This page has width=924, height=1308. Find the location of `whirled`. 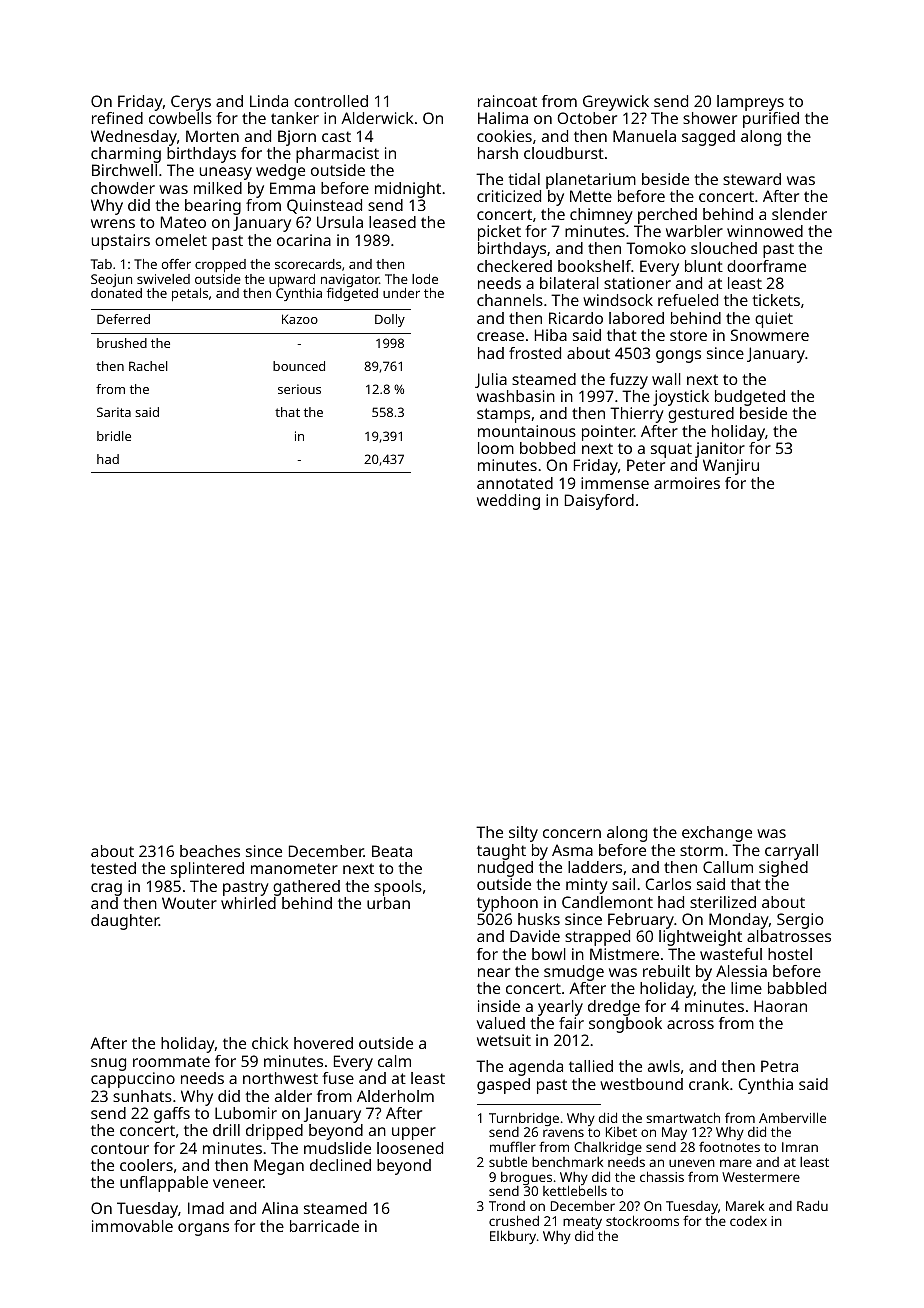

whirled is located at coordinates (248, 903).
